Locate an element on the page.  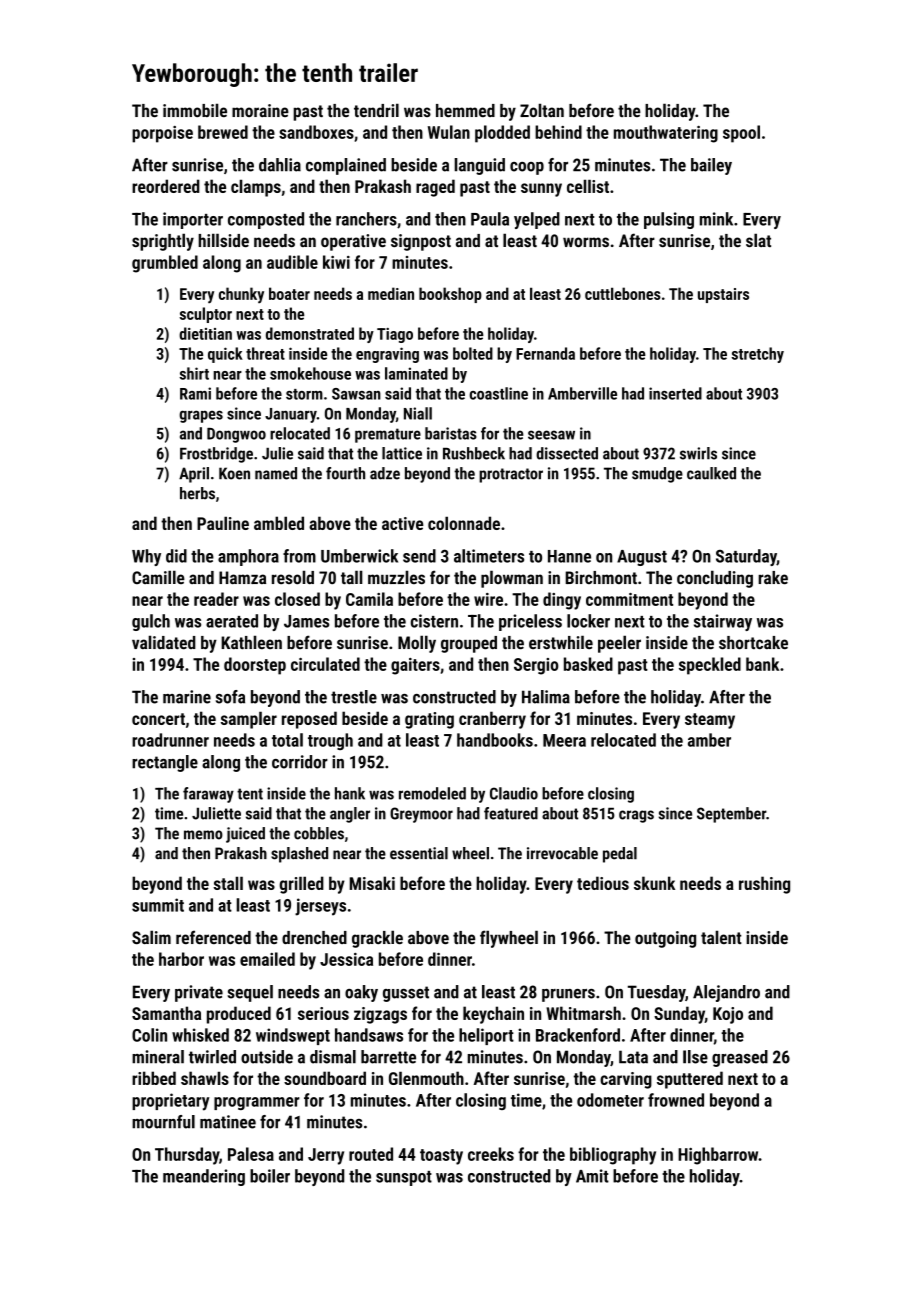
grackle is located at coordinates (377, 939).
